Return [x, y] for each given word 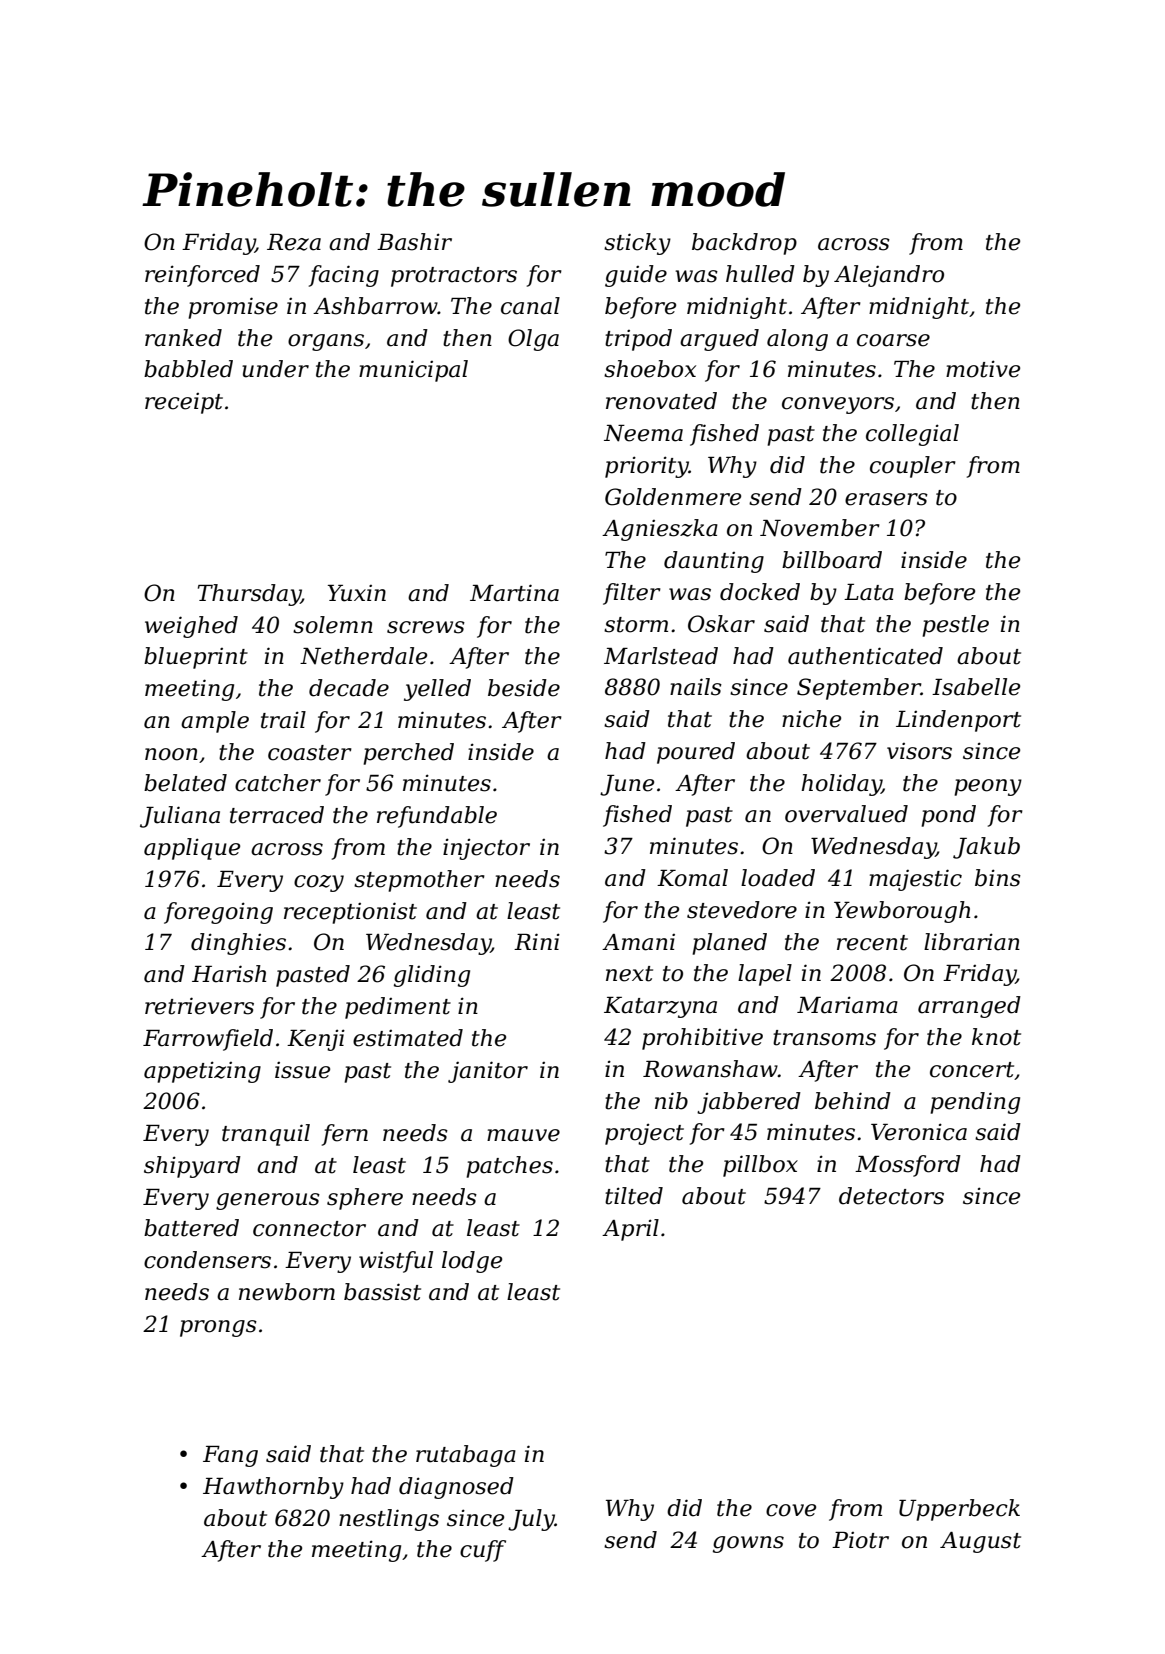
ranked [183, 338]
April [630, 1230]
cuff [483, 1551]
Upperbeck [959, 1510]
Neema [643, 433]
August [980, 1542]
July [531, 1520]
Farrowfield [208, 1040]
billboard [832, 560]
